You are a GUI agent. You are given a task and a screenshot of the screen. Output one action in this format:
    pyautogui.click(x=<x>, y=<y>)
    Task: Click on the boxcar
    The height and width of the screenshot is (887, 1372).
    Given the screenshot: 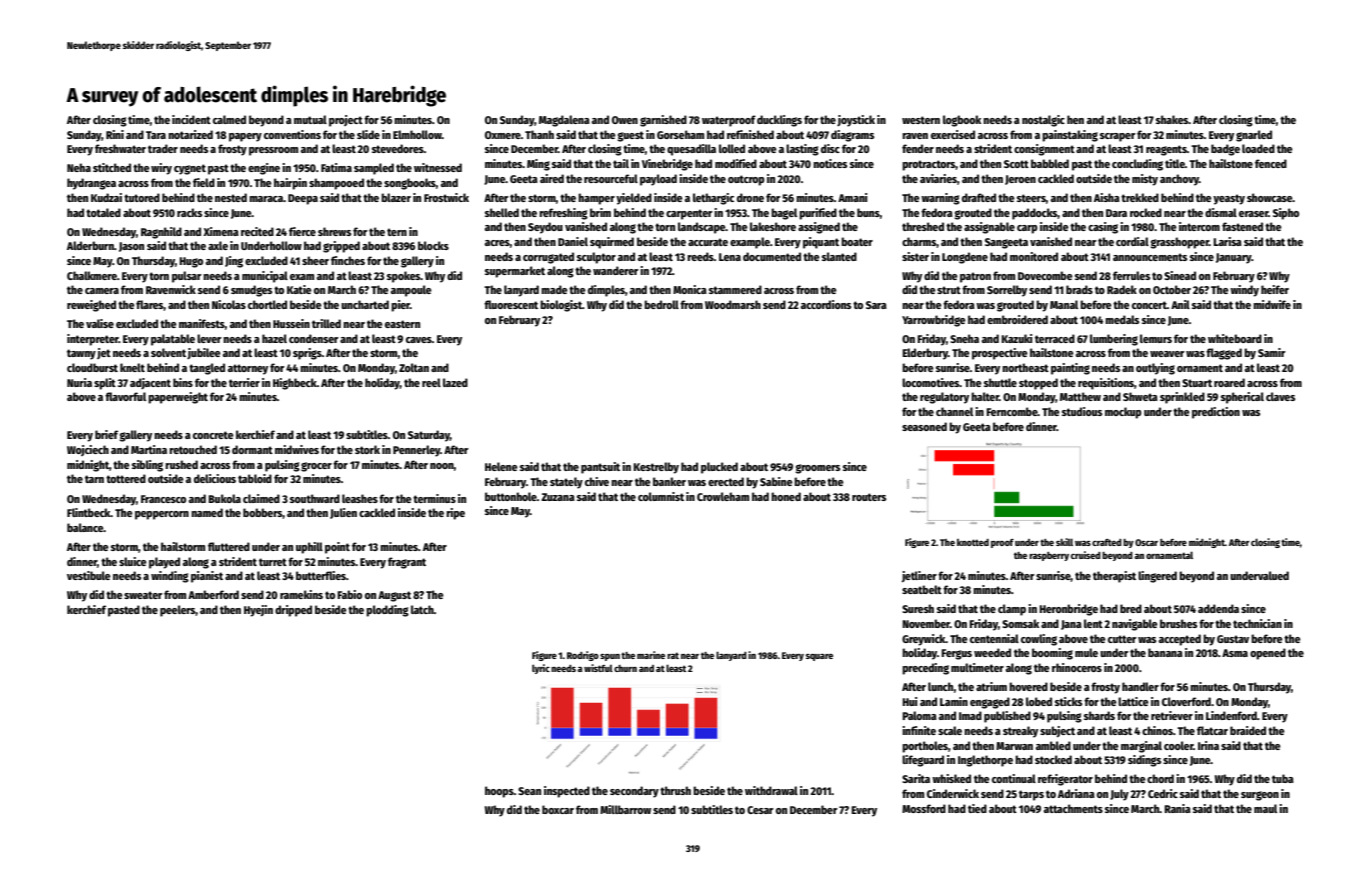 What is the action you would take?
    pyautogui.click(x=558, y=809)
